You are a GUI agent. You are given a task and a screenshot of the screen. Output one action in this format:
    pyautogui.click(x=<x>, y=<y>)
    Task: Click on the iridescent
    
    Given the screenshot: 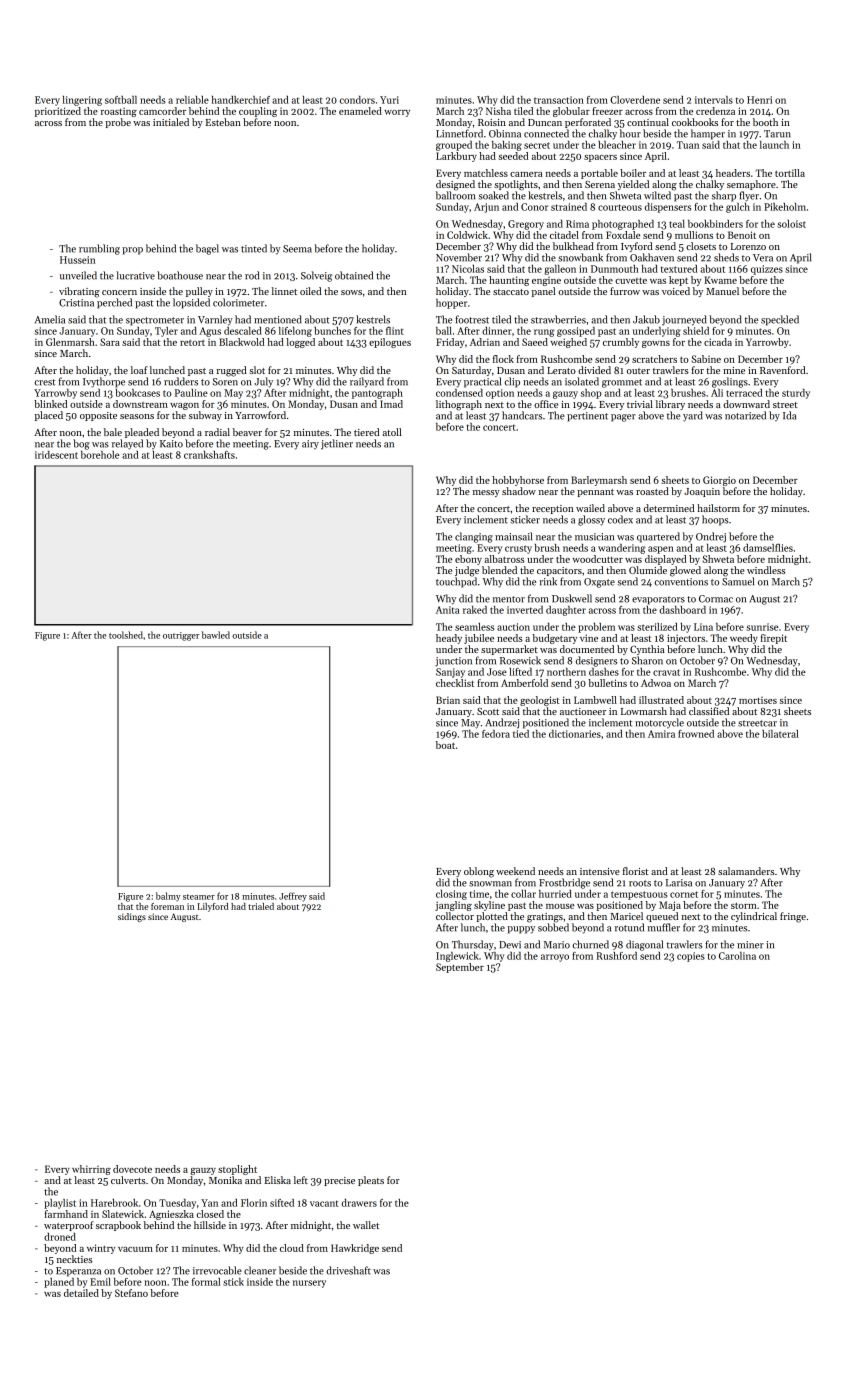 What is the action you would take?
    pyautogui.click(x=56, y=455)
